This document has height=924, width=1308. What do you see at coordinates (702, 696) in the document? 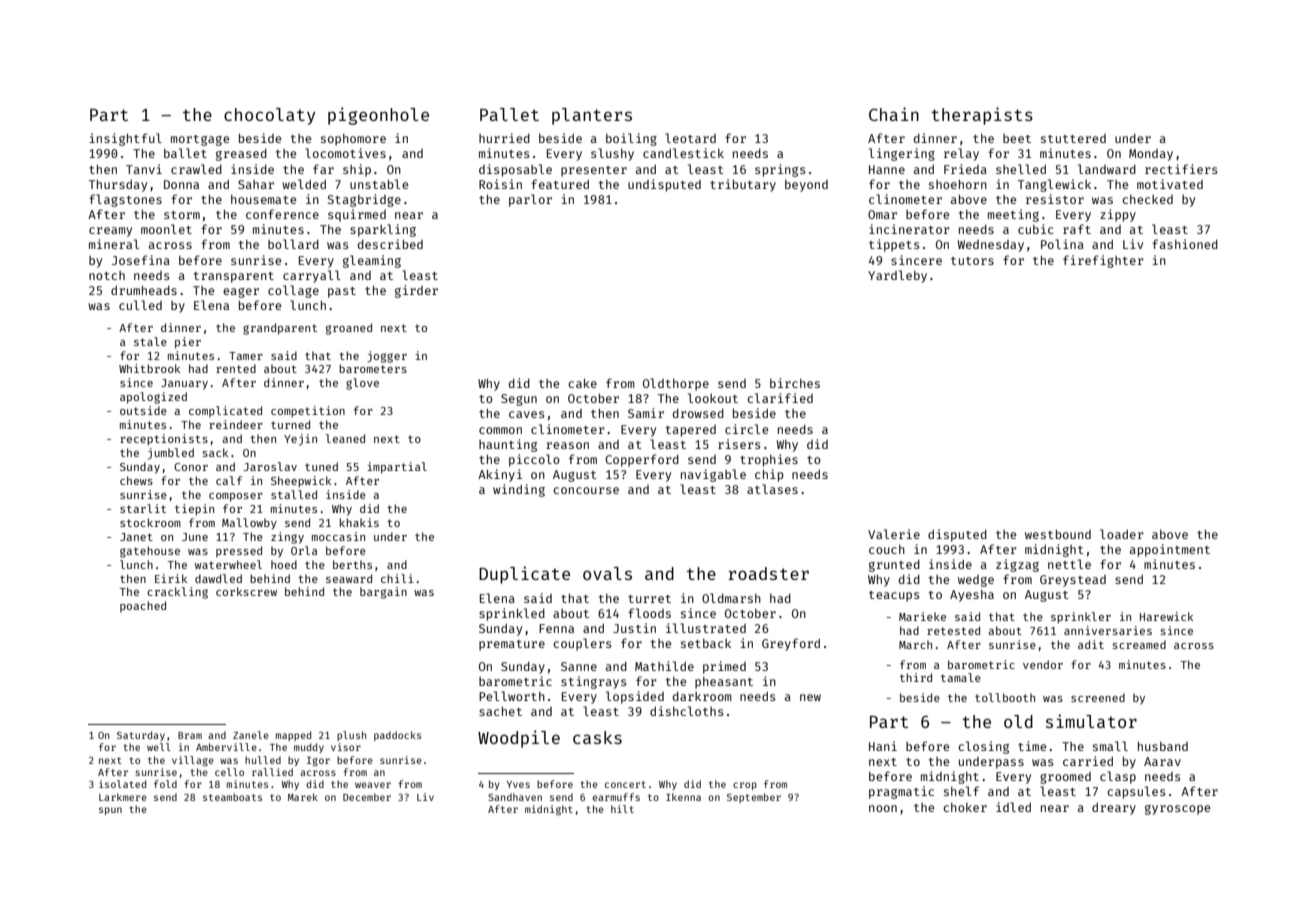
I see `darkroom` at bounding box center [702, 696].
